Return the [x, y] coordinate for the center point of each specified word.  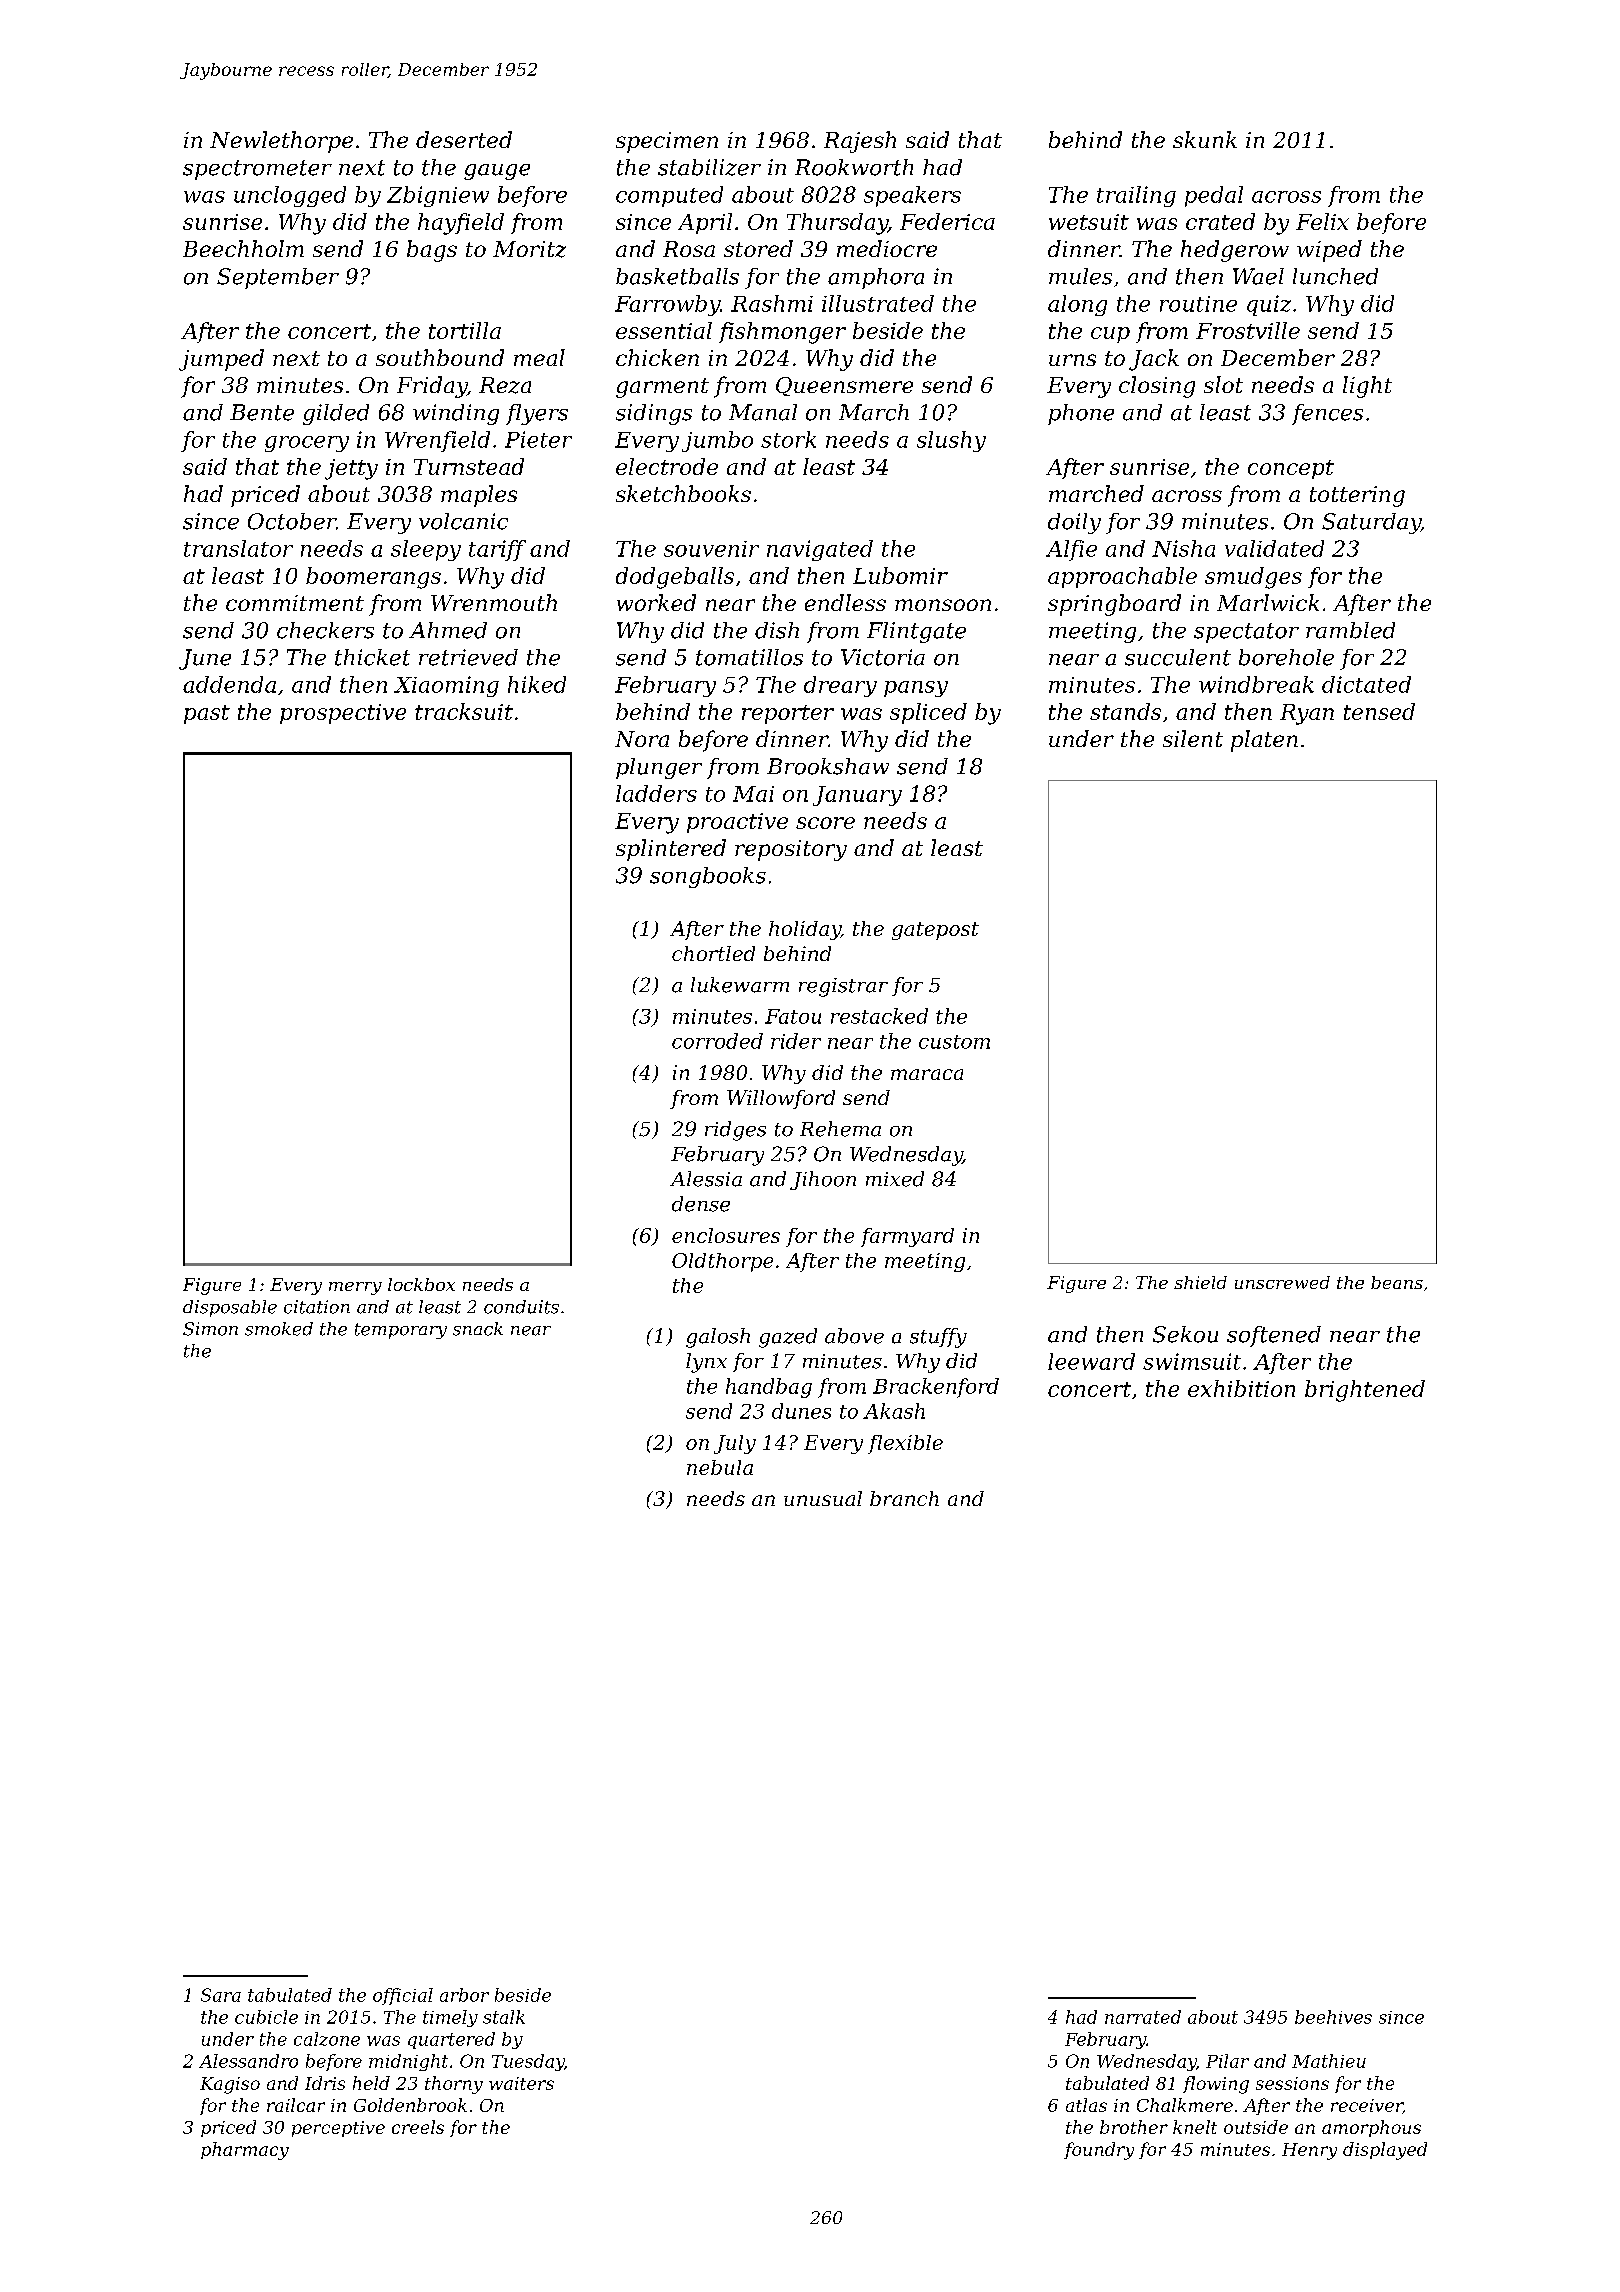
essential [664, 330]
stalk [504, 2017]
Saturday [1371, 523]
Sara [221, 1995]
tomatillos [749, 657]
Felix [1322, 221]
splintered [671, 850]
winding [456, 414]
